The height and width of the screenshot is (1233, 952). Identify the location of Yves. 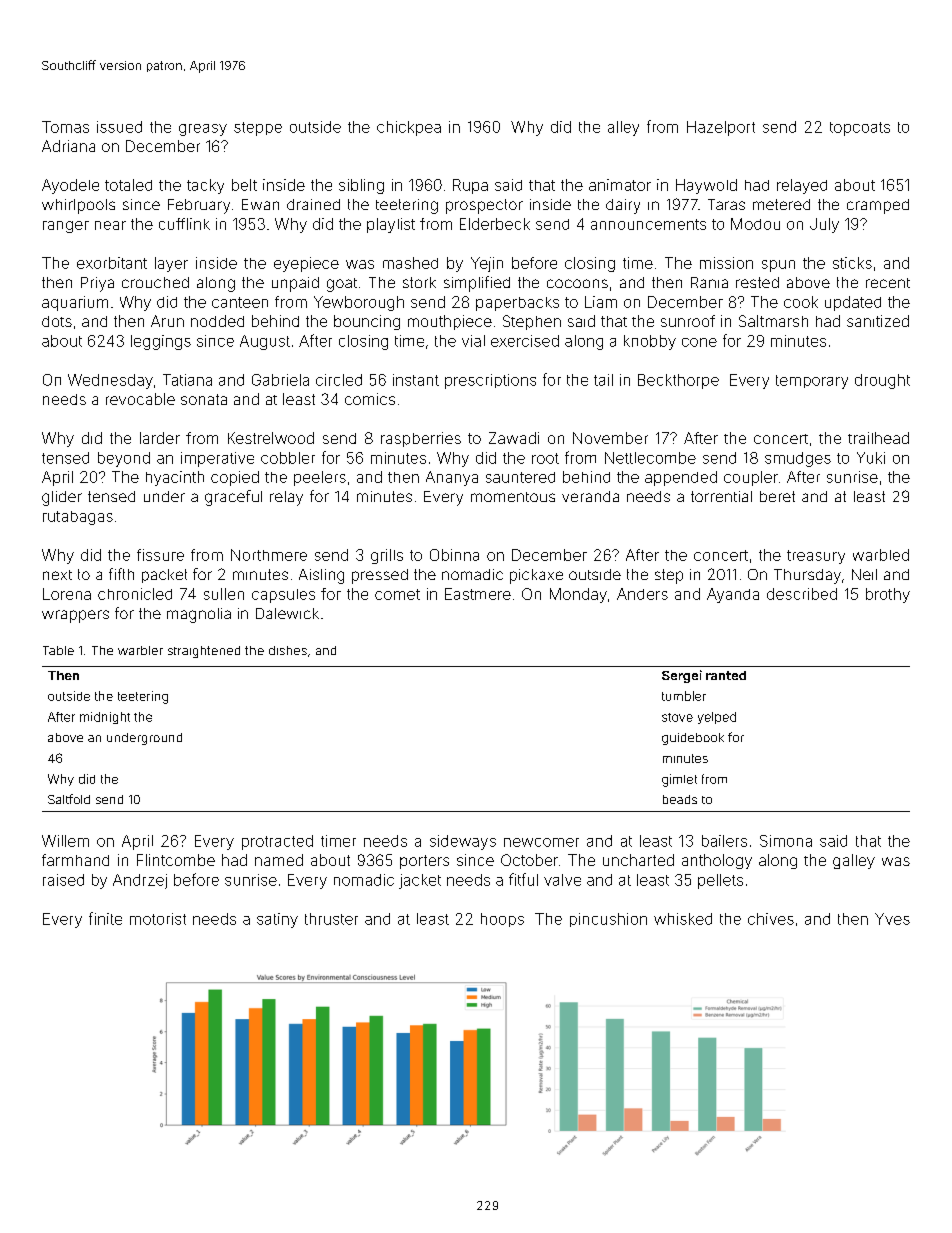
(892, 919).
